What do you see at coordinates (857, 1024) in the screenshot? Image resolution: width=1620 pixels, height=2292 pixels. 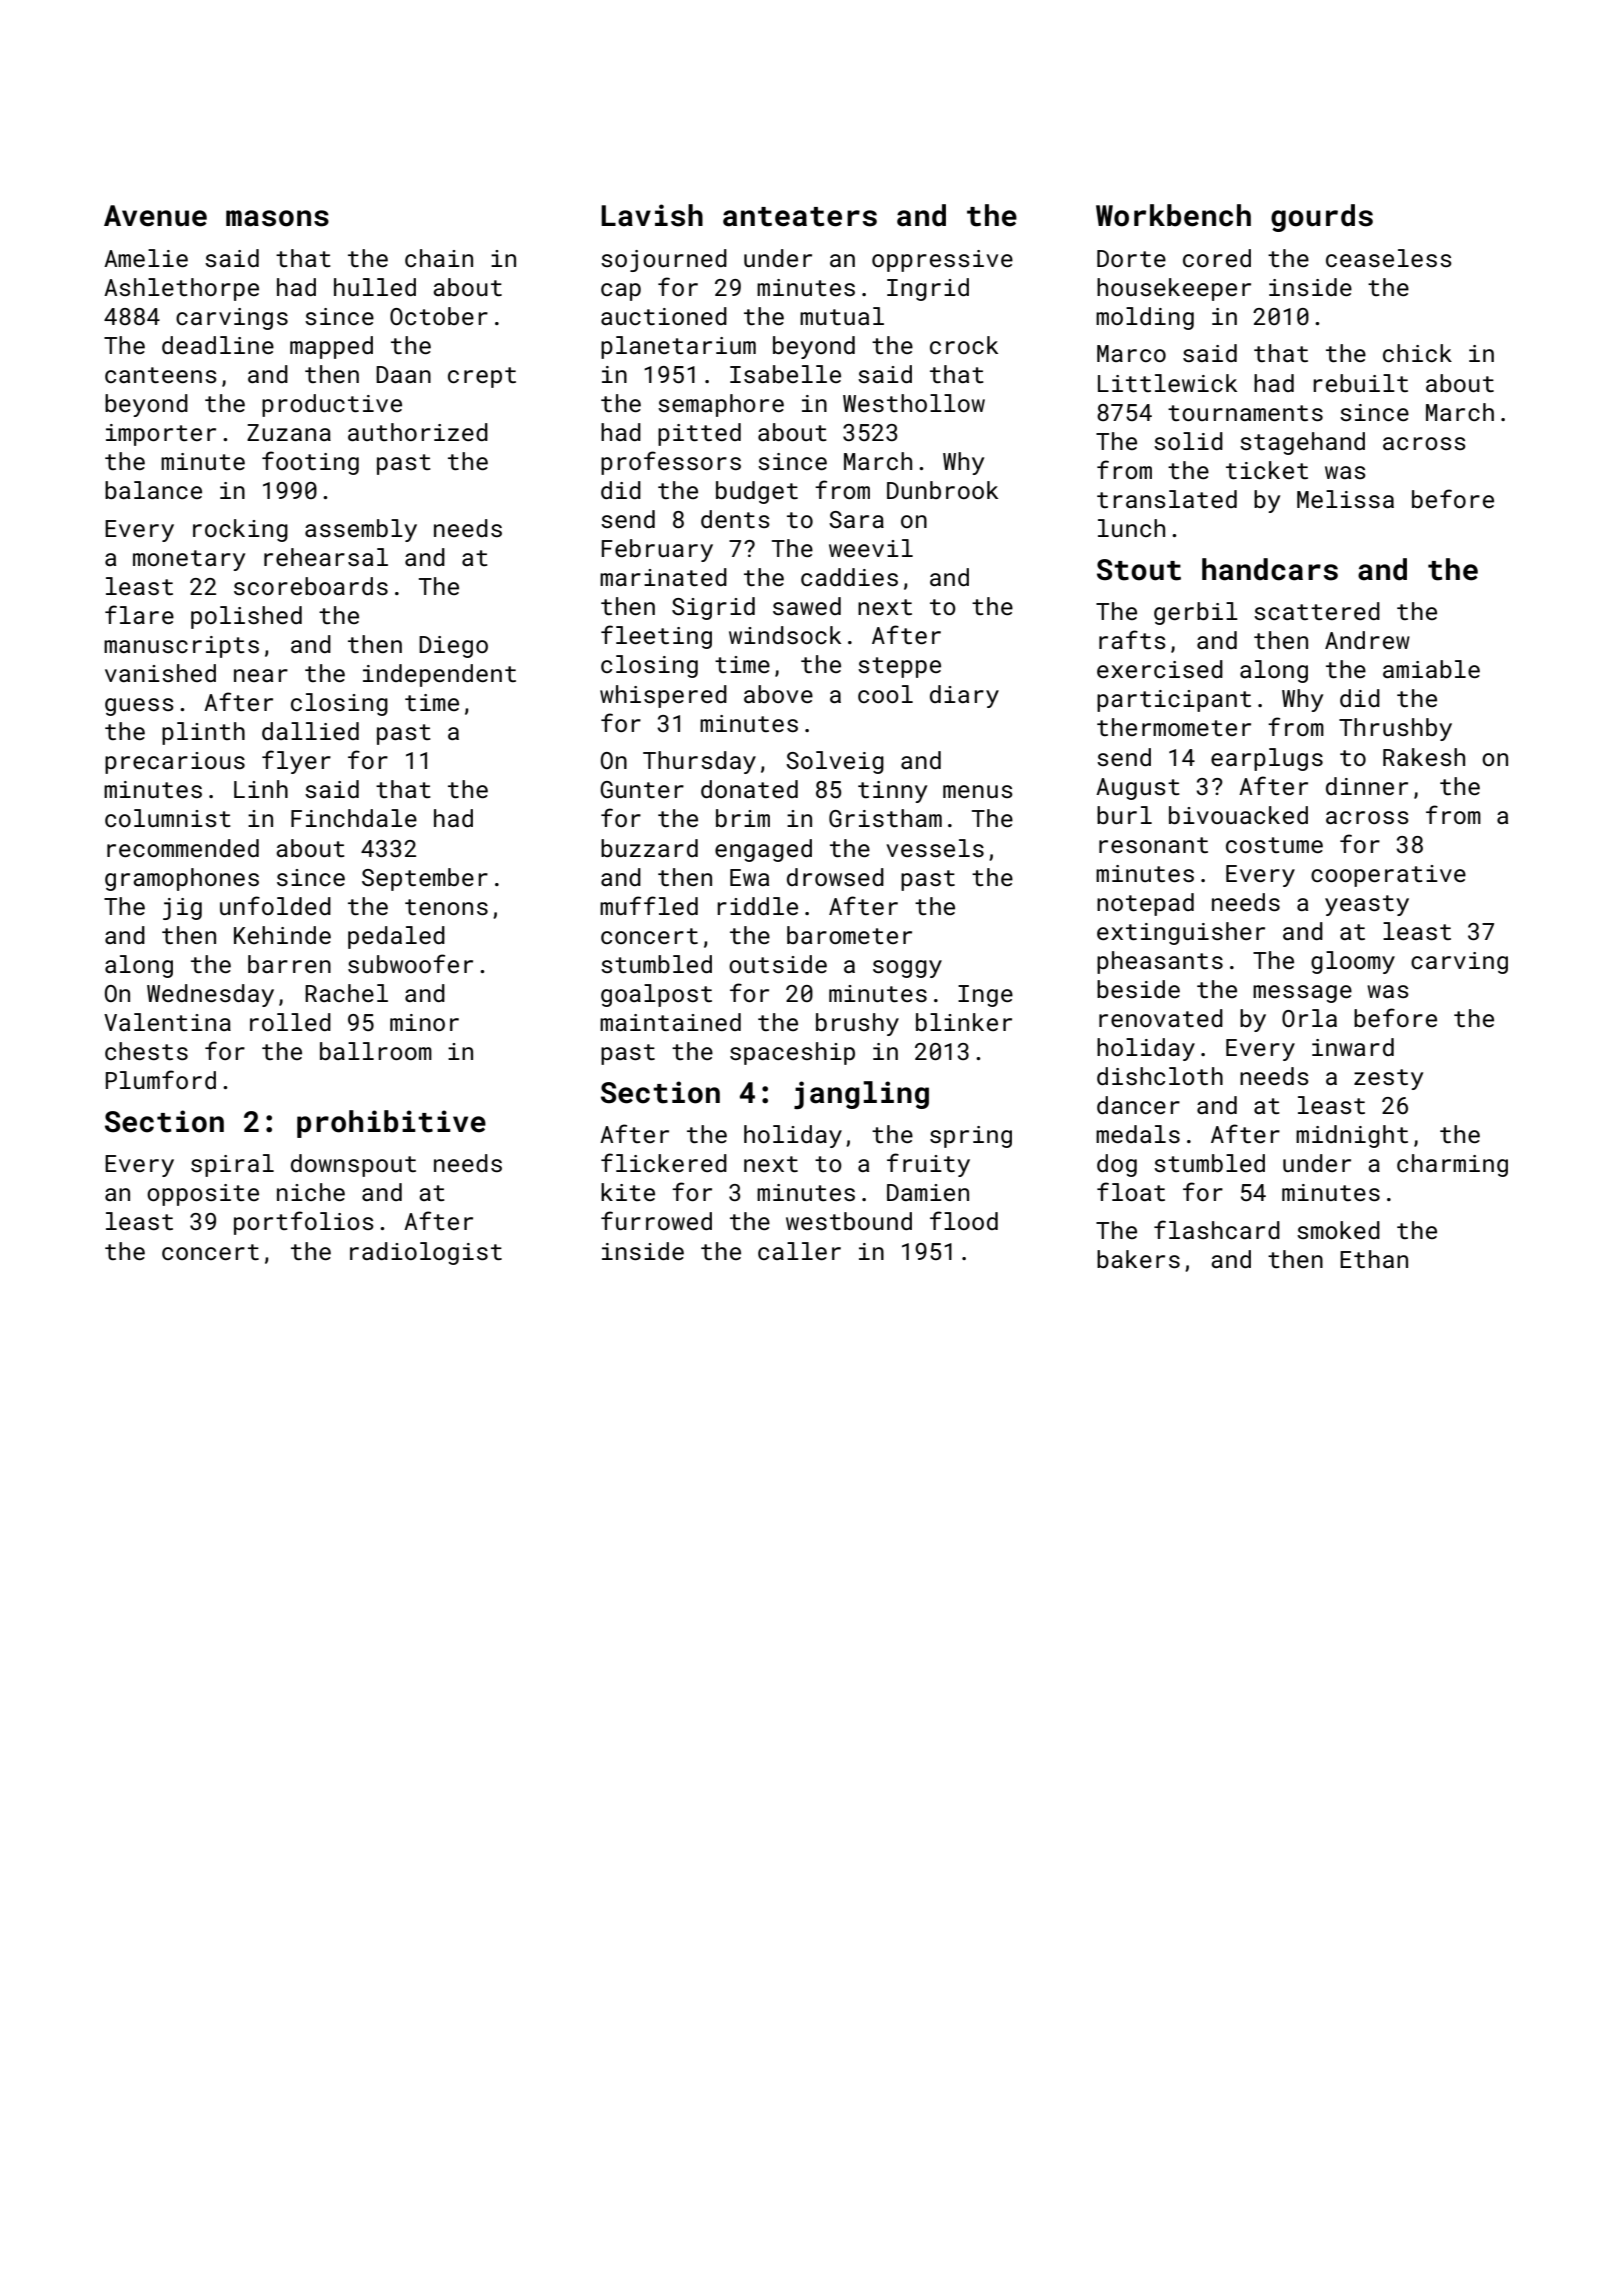 I see `brushy` at bounding box center [857, 1024].
